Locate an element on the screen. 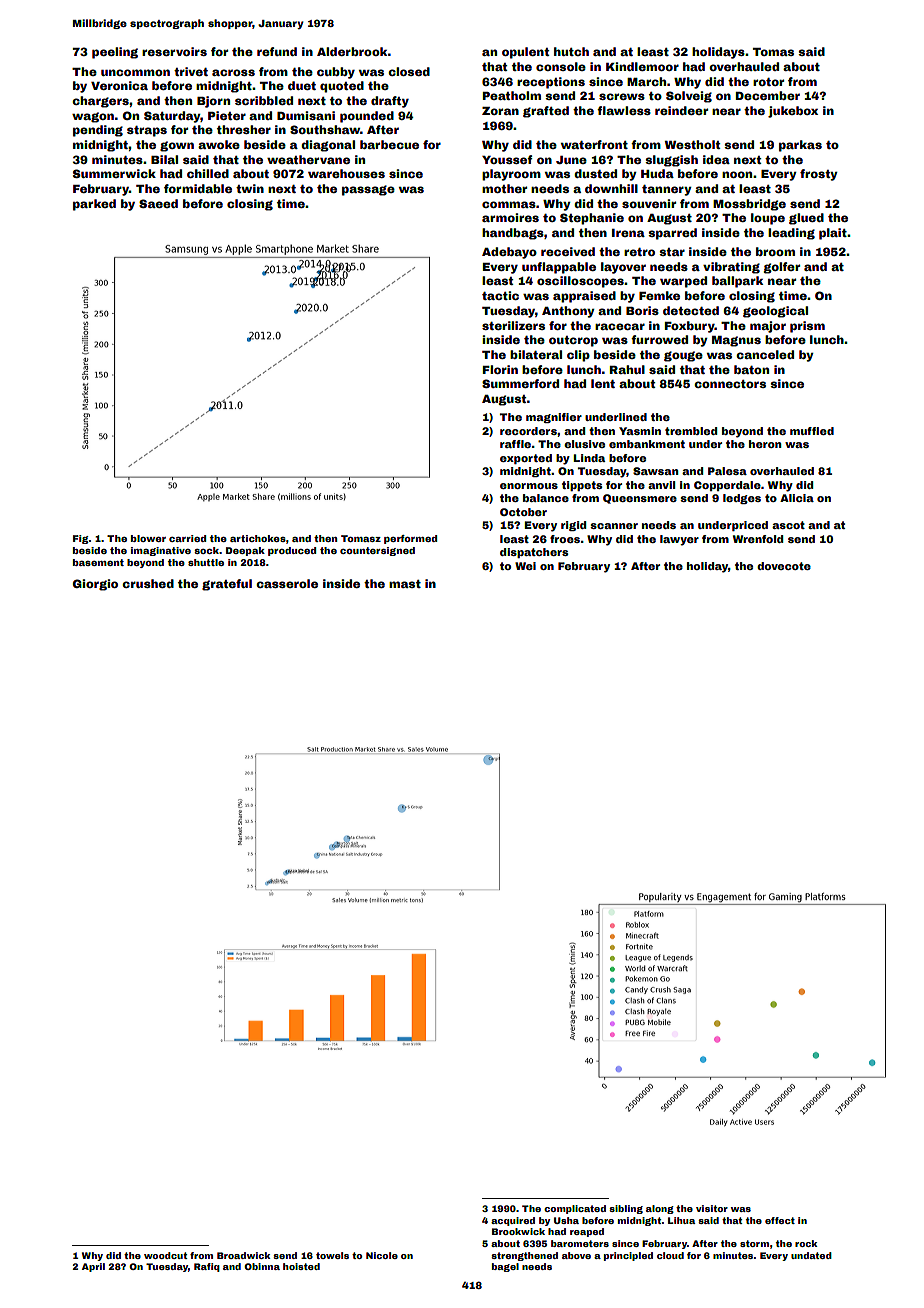  ballpark is located at coordinates (737, 282).
